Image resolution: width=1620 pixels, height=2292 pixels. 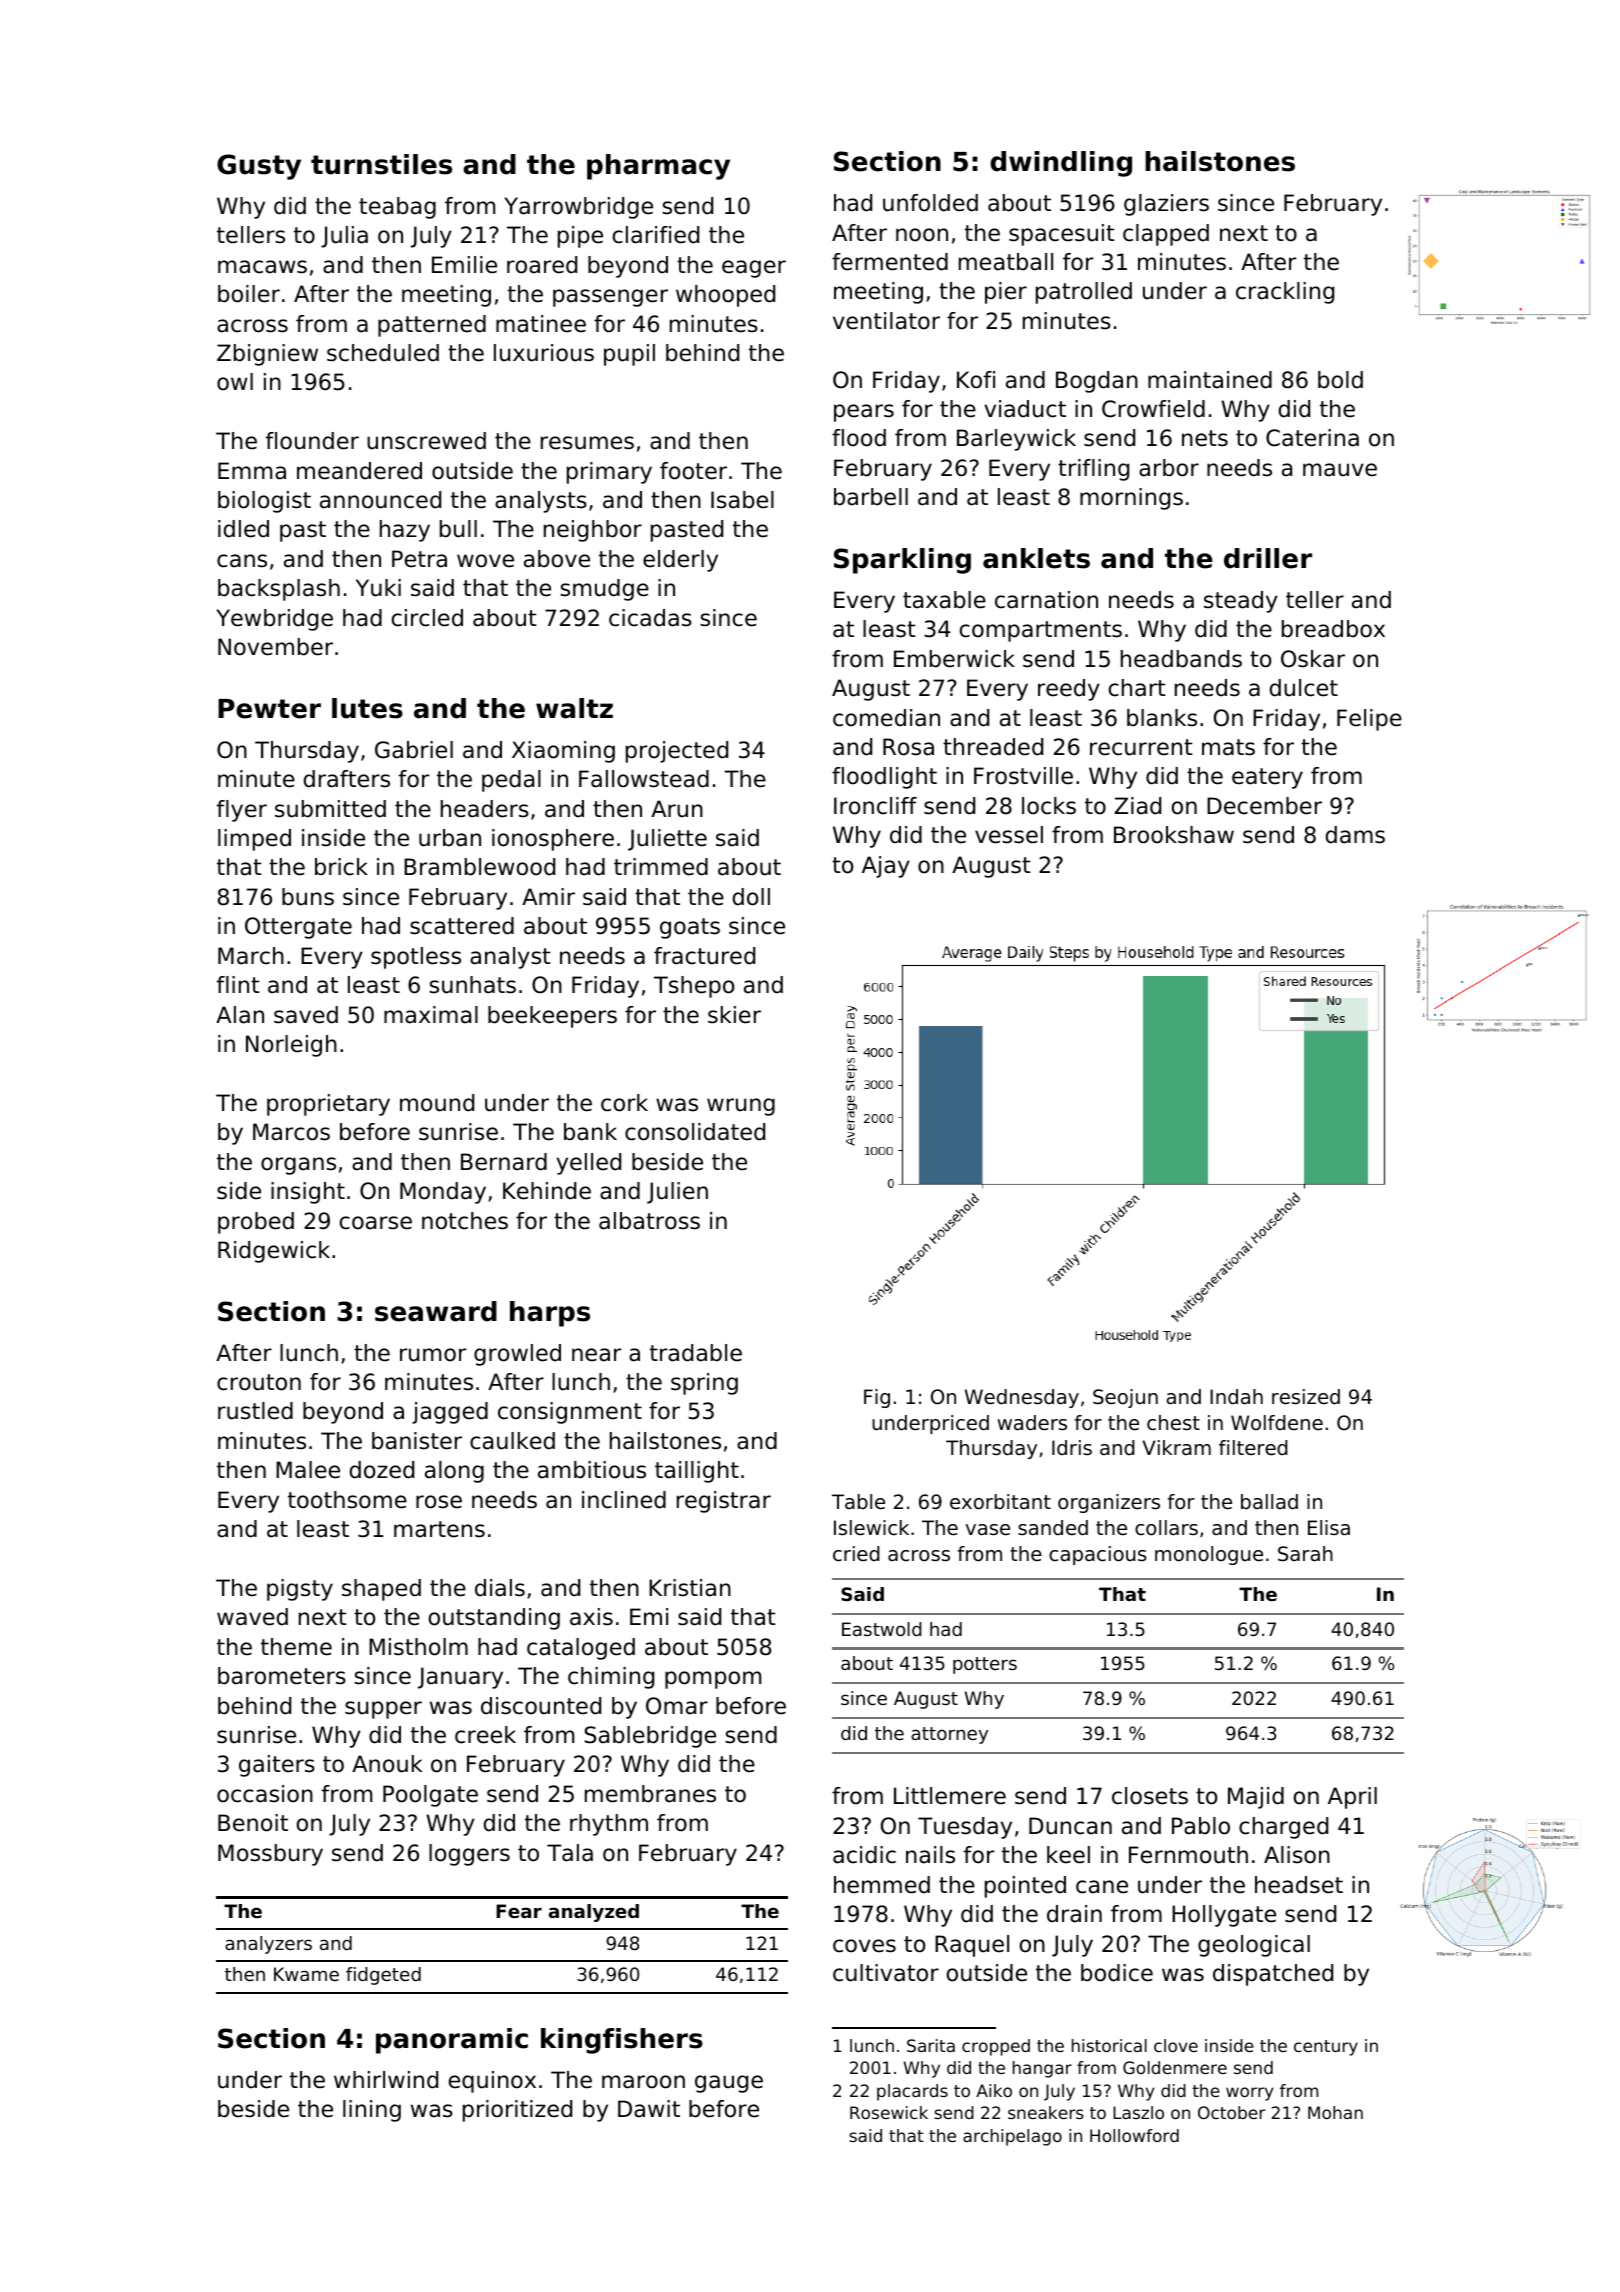 What do you see at coordinates (1125, 1398) in the page?
I see `Seojun` at bounding box center [1125, 1398].
